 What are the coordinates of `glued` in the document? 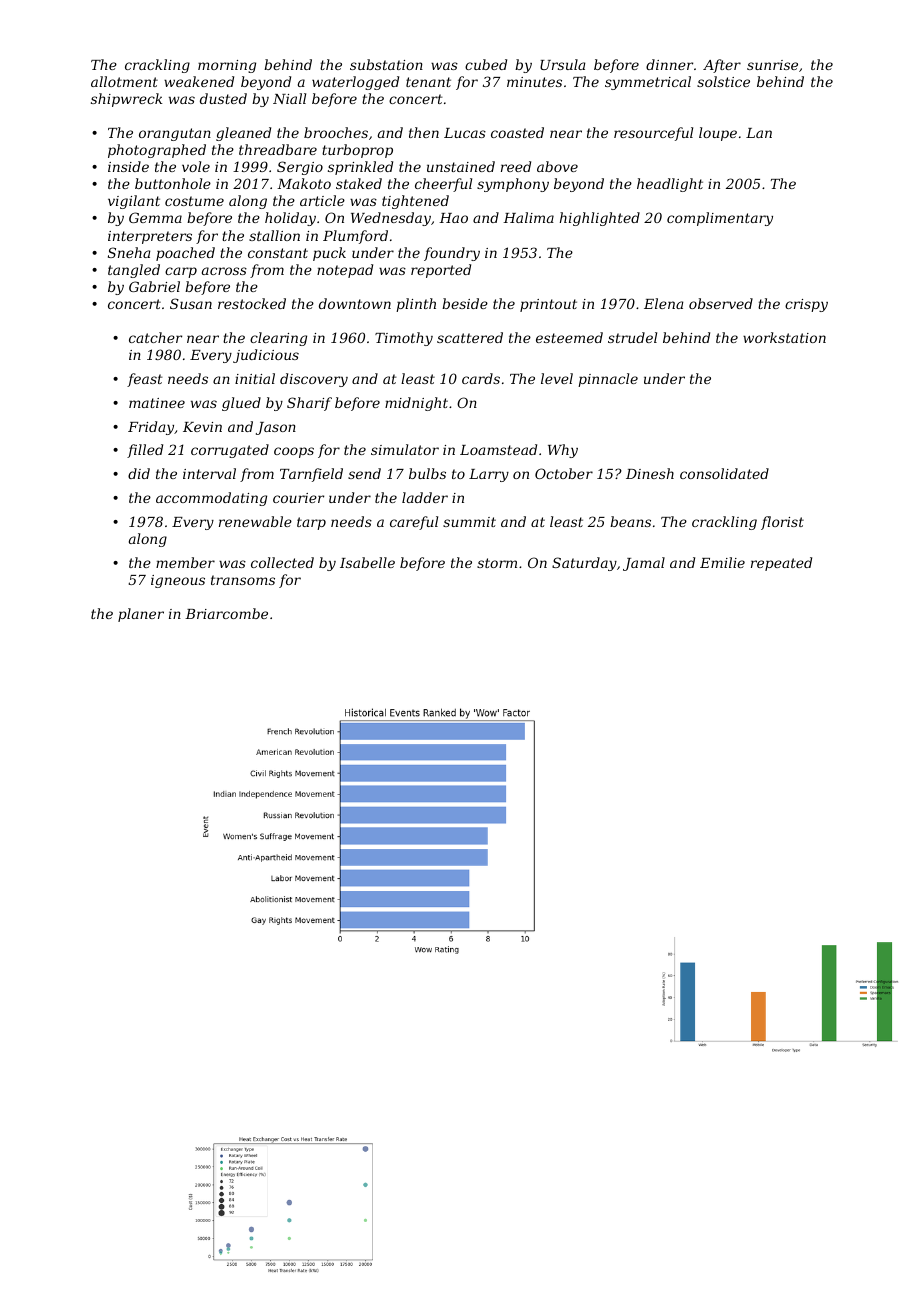 It's located at (241, 404).
